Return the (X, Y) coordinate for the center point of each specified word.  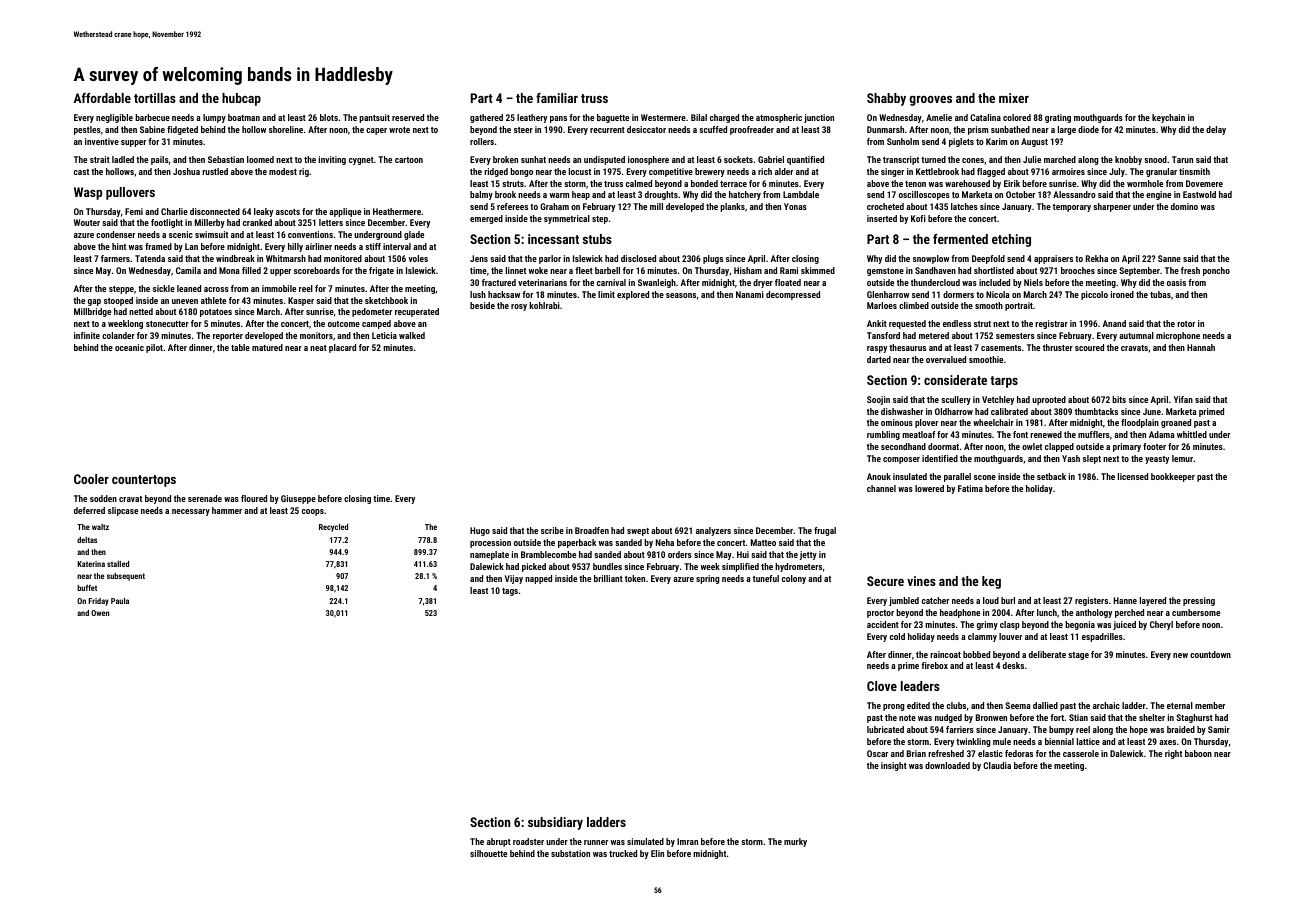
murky (795, 842)
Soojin (878, 400)
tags (510, 592)
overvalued (946, 359)
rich (765, 171)
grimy (987, 625)
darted (879, 359)
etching (1011, 240)
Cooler (91, 479)
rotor (1186, 324)
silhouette (488, 853)
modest (283, 171)
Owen (100, 613)
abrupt (499, 842)
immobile (279, 288)
